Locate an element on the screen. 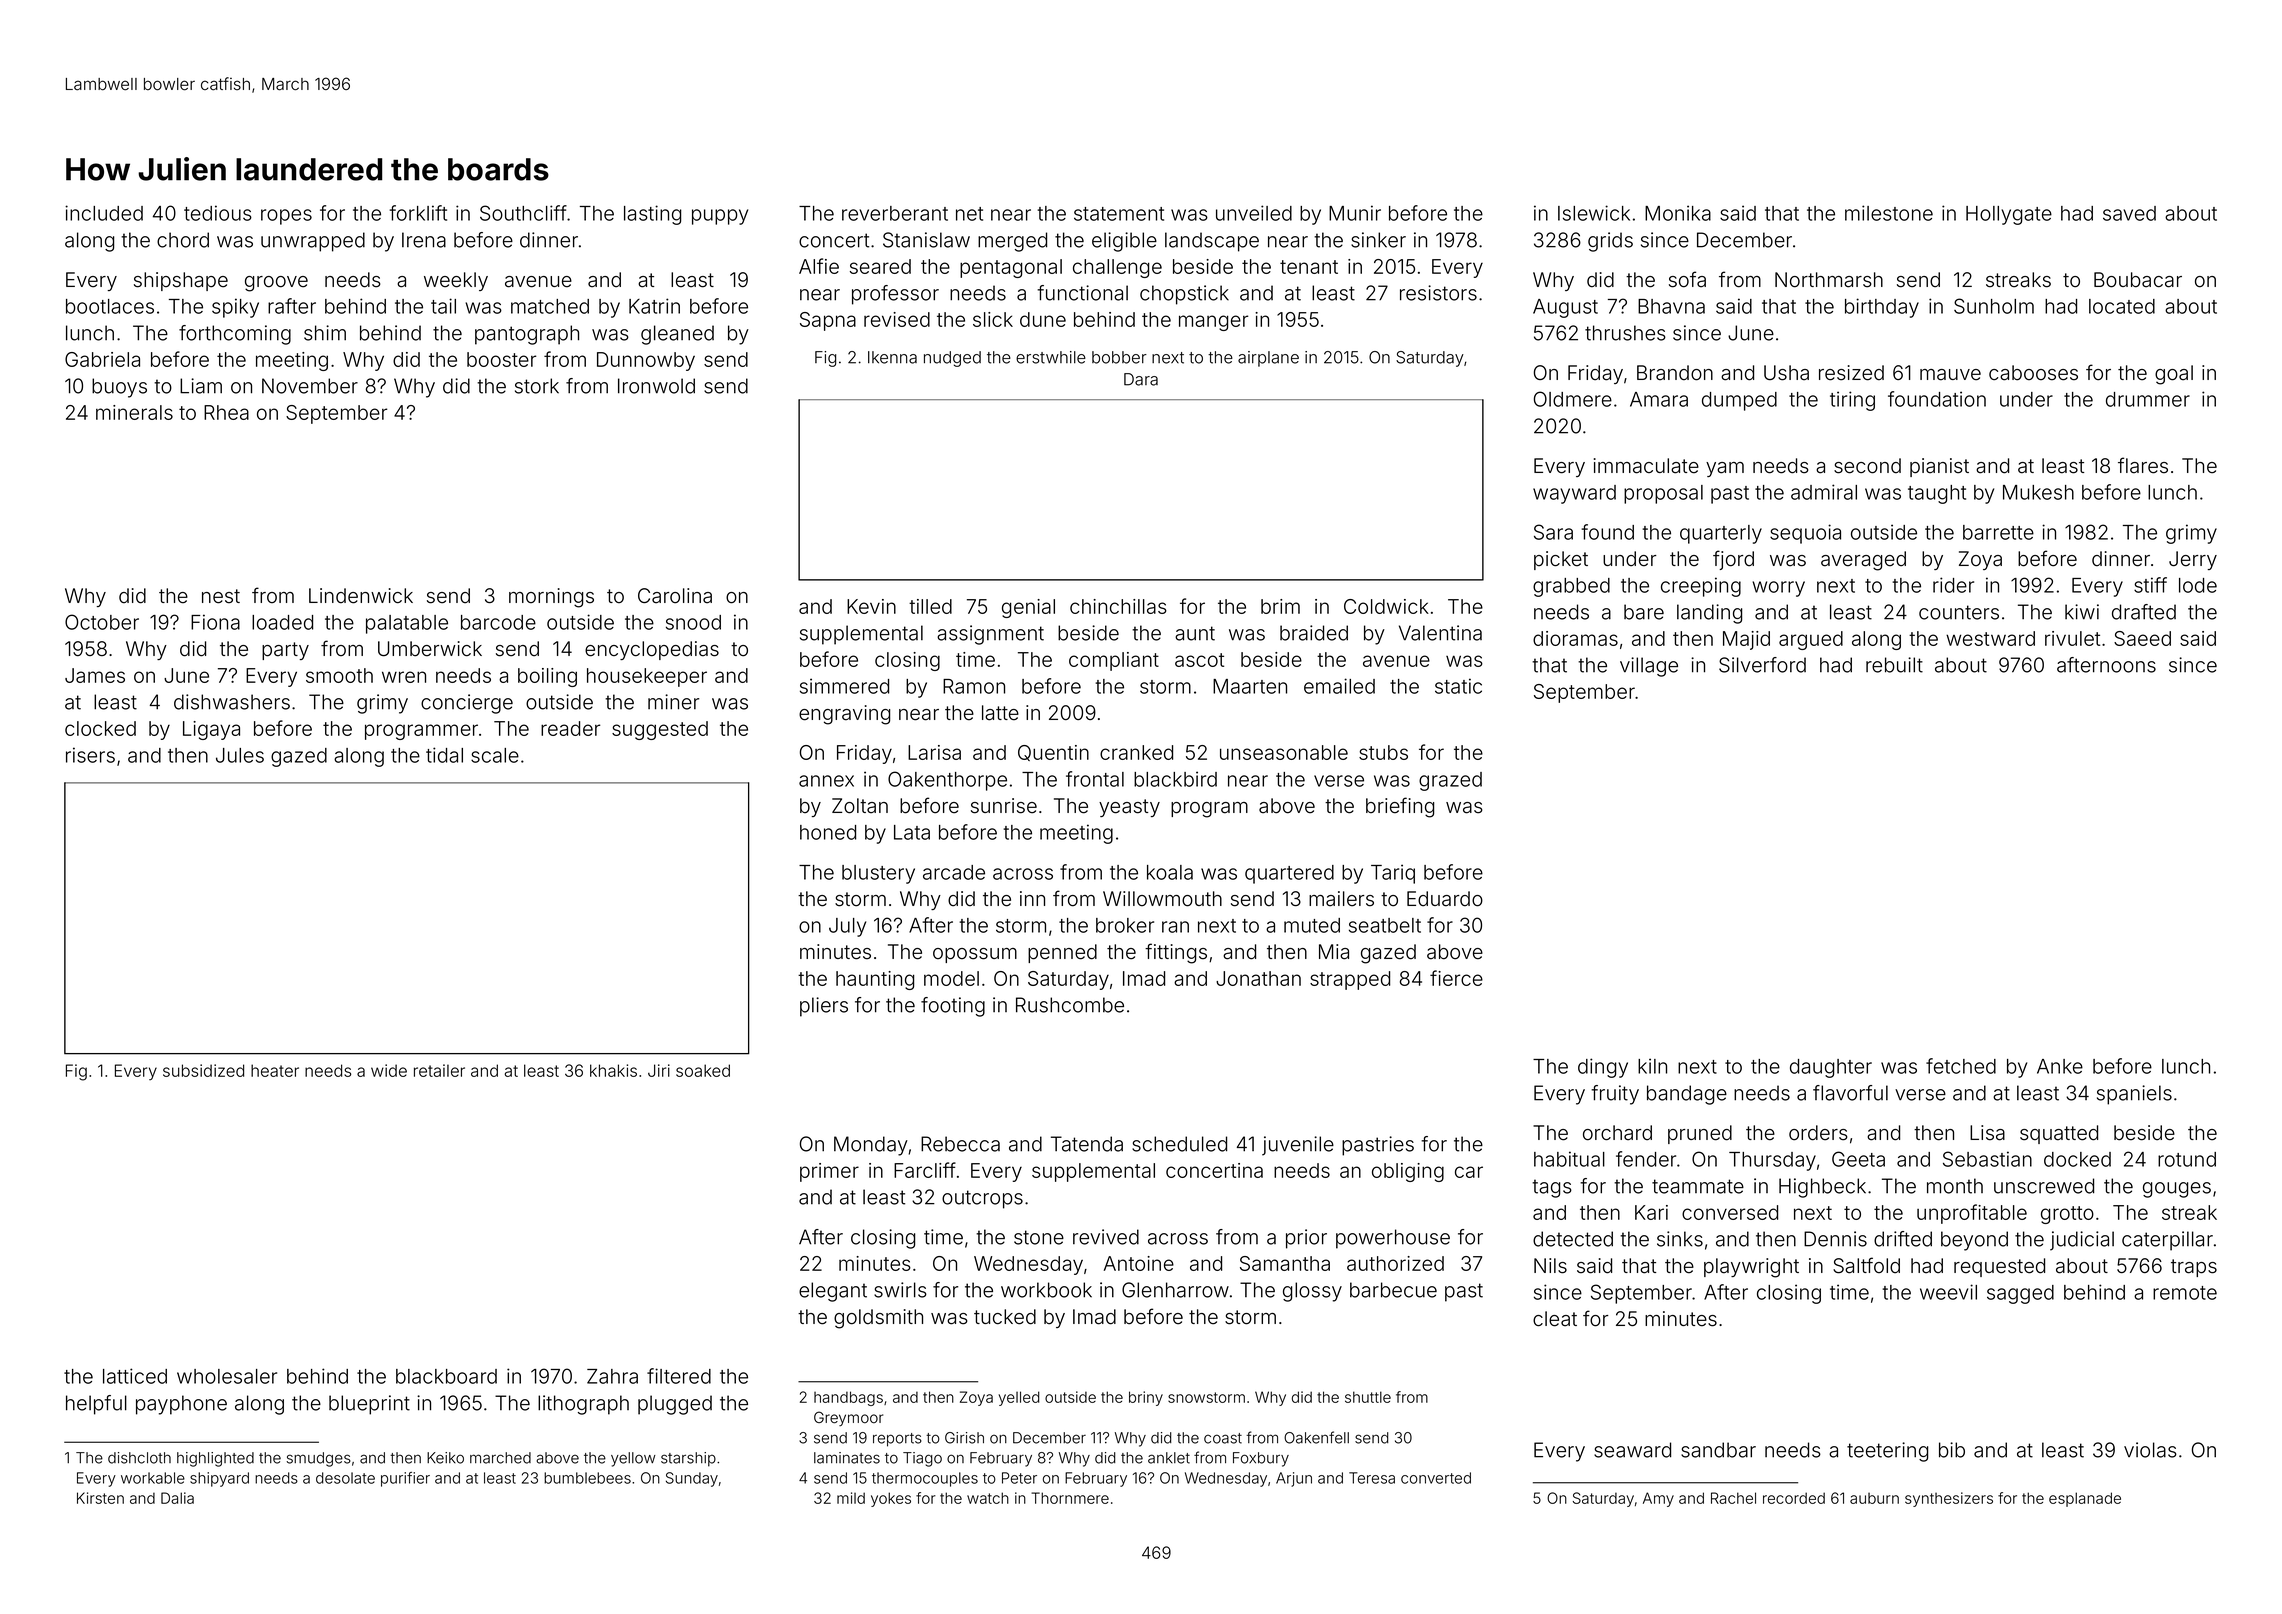 The image size is (2282, 1614). grazed is located at coordinates (1450, 781).
